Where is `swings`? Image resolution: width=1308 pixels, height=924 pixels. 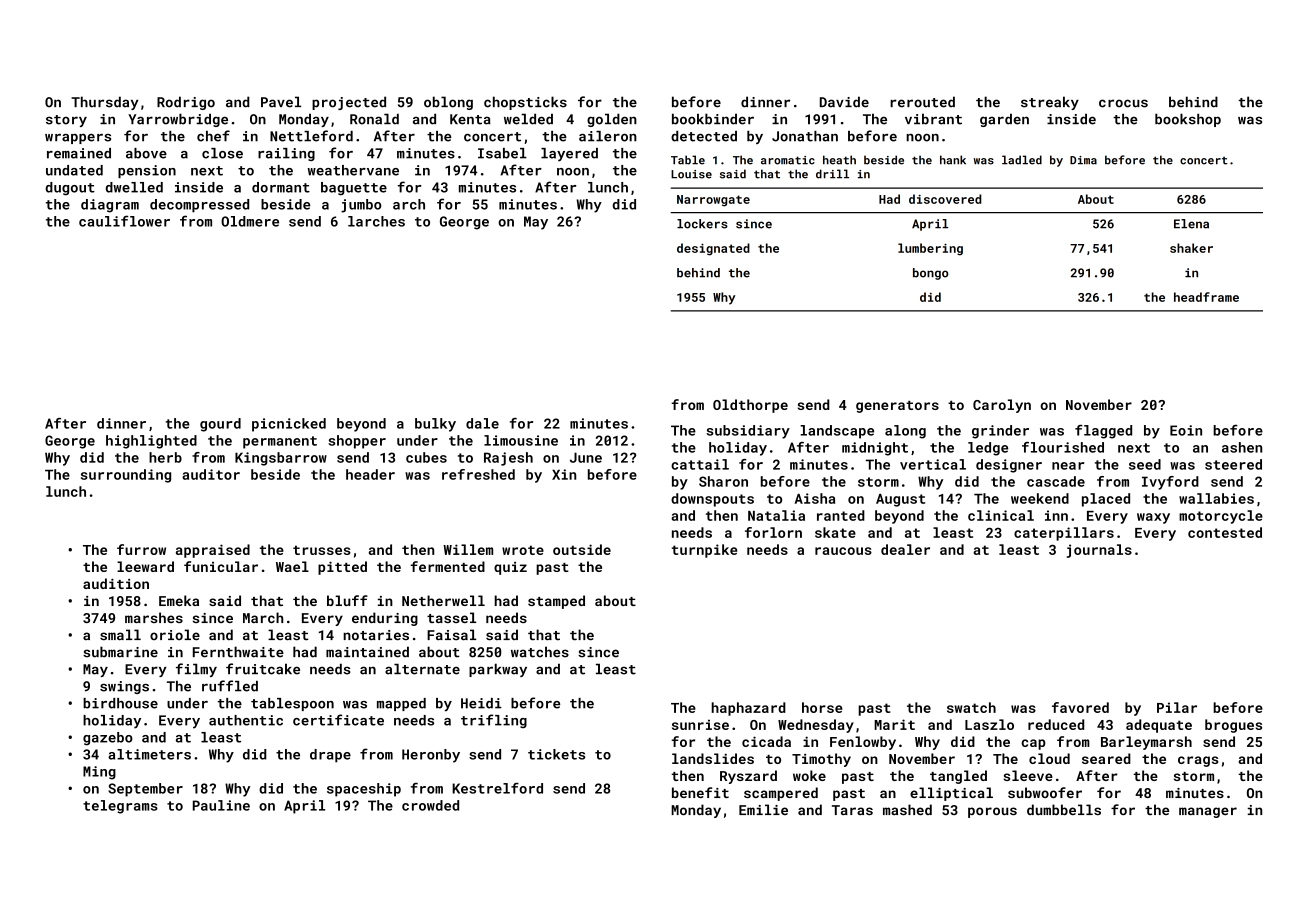 swings is located at coordinates (124, 687).
